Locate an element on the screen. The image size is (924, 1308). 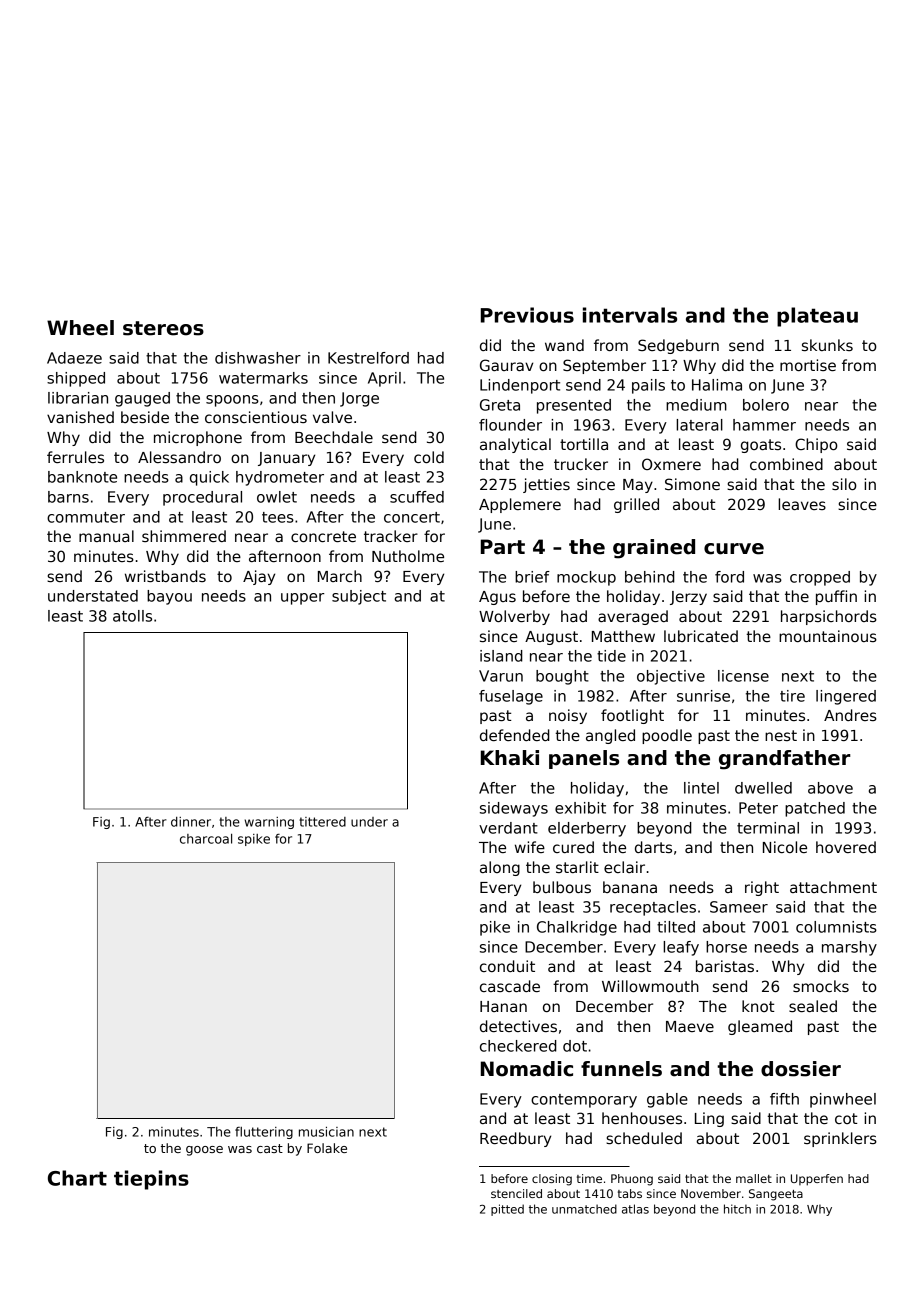
tiepins is located at coordinates (151, 1180).
